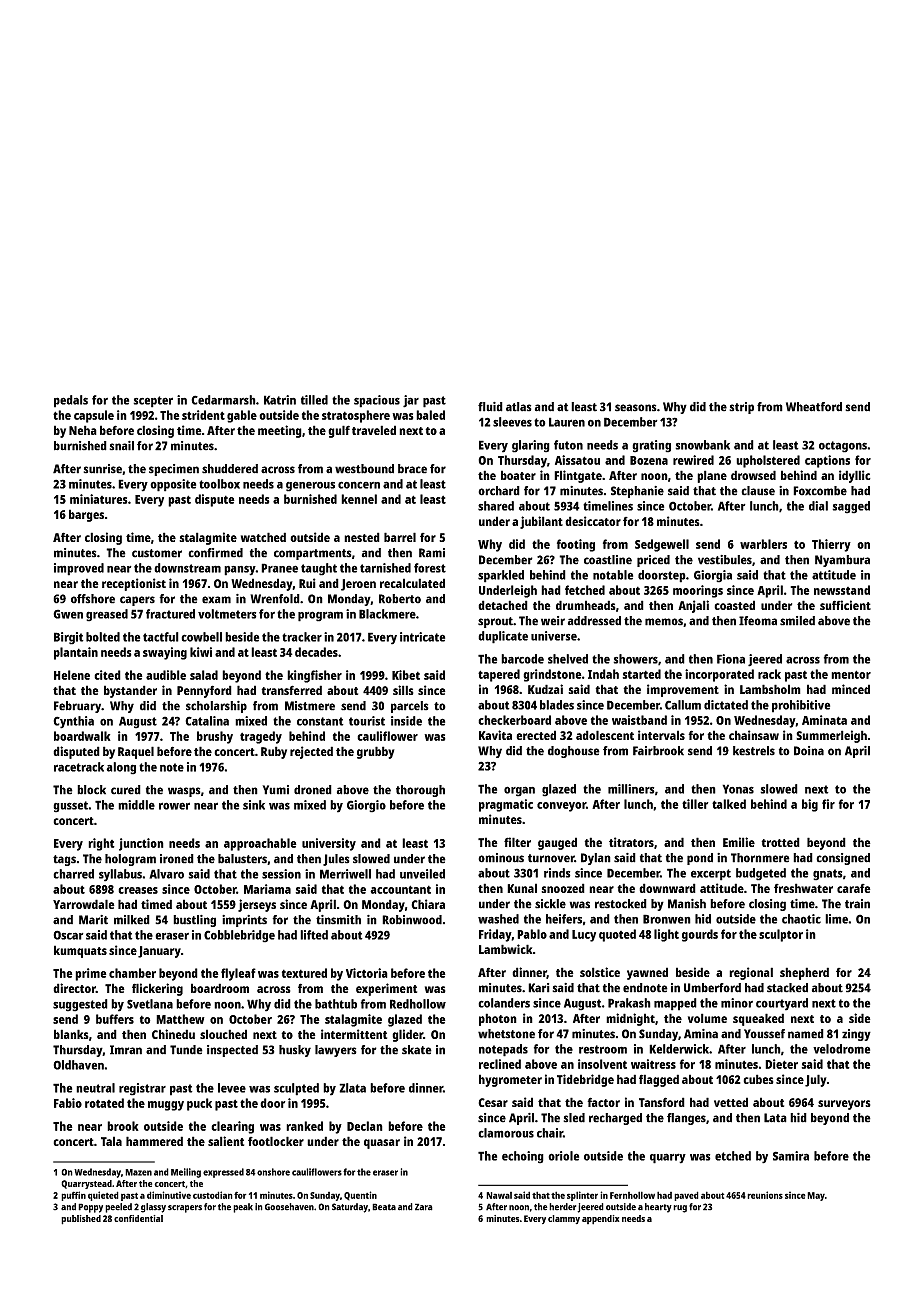 The width and height of the screenshot is (924, 1308). I want to click on snoozed, so click(563, 888).
